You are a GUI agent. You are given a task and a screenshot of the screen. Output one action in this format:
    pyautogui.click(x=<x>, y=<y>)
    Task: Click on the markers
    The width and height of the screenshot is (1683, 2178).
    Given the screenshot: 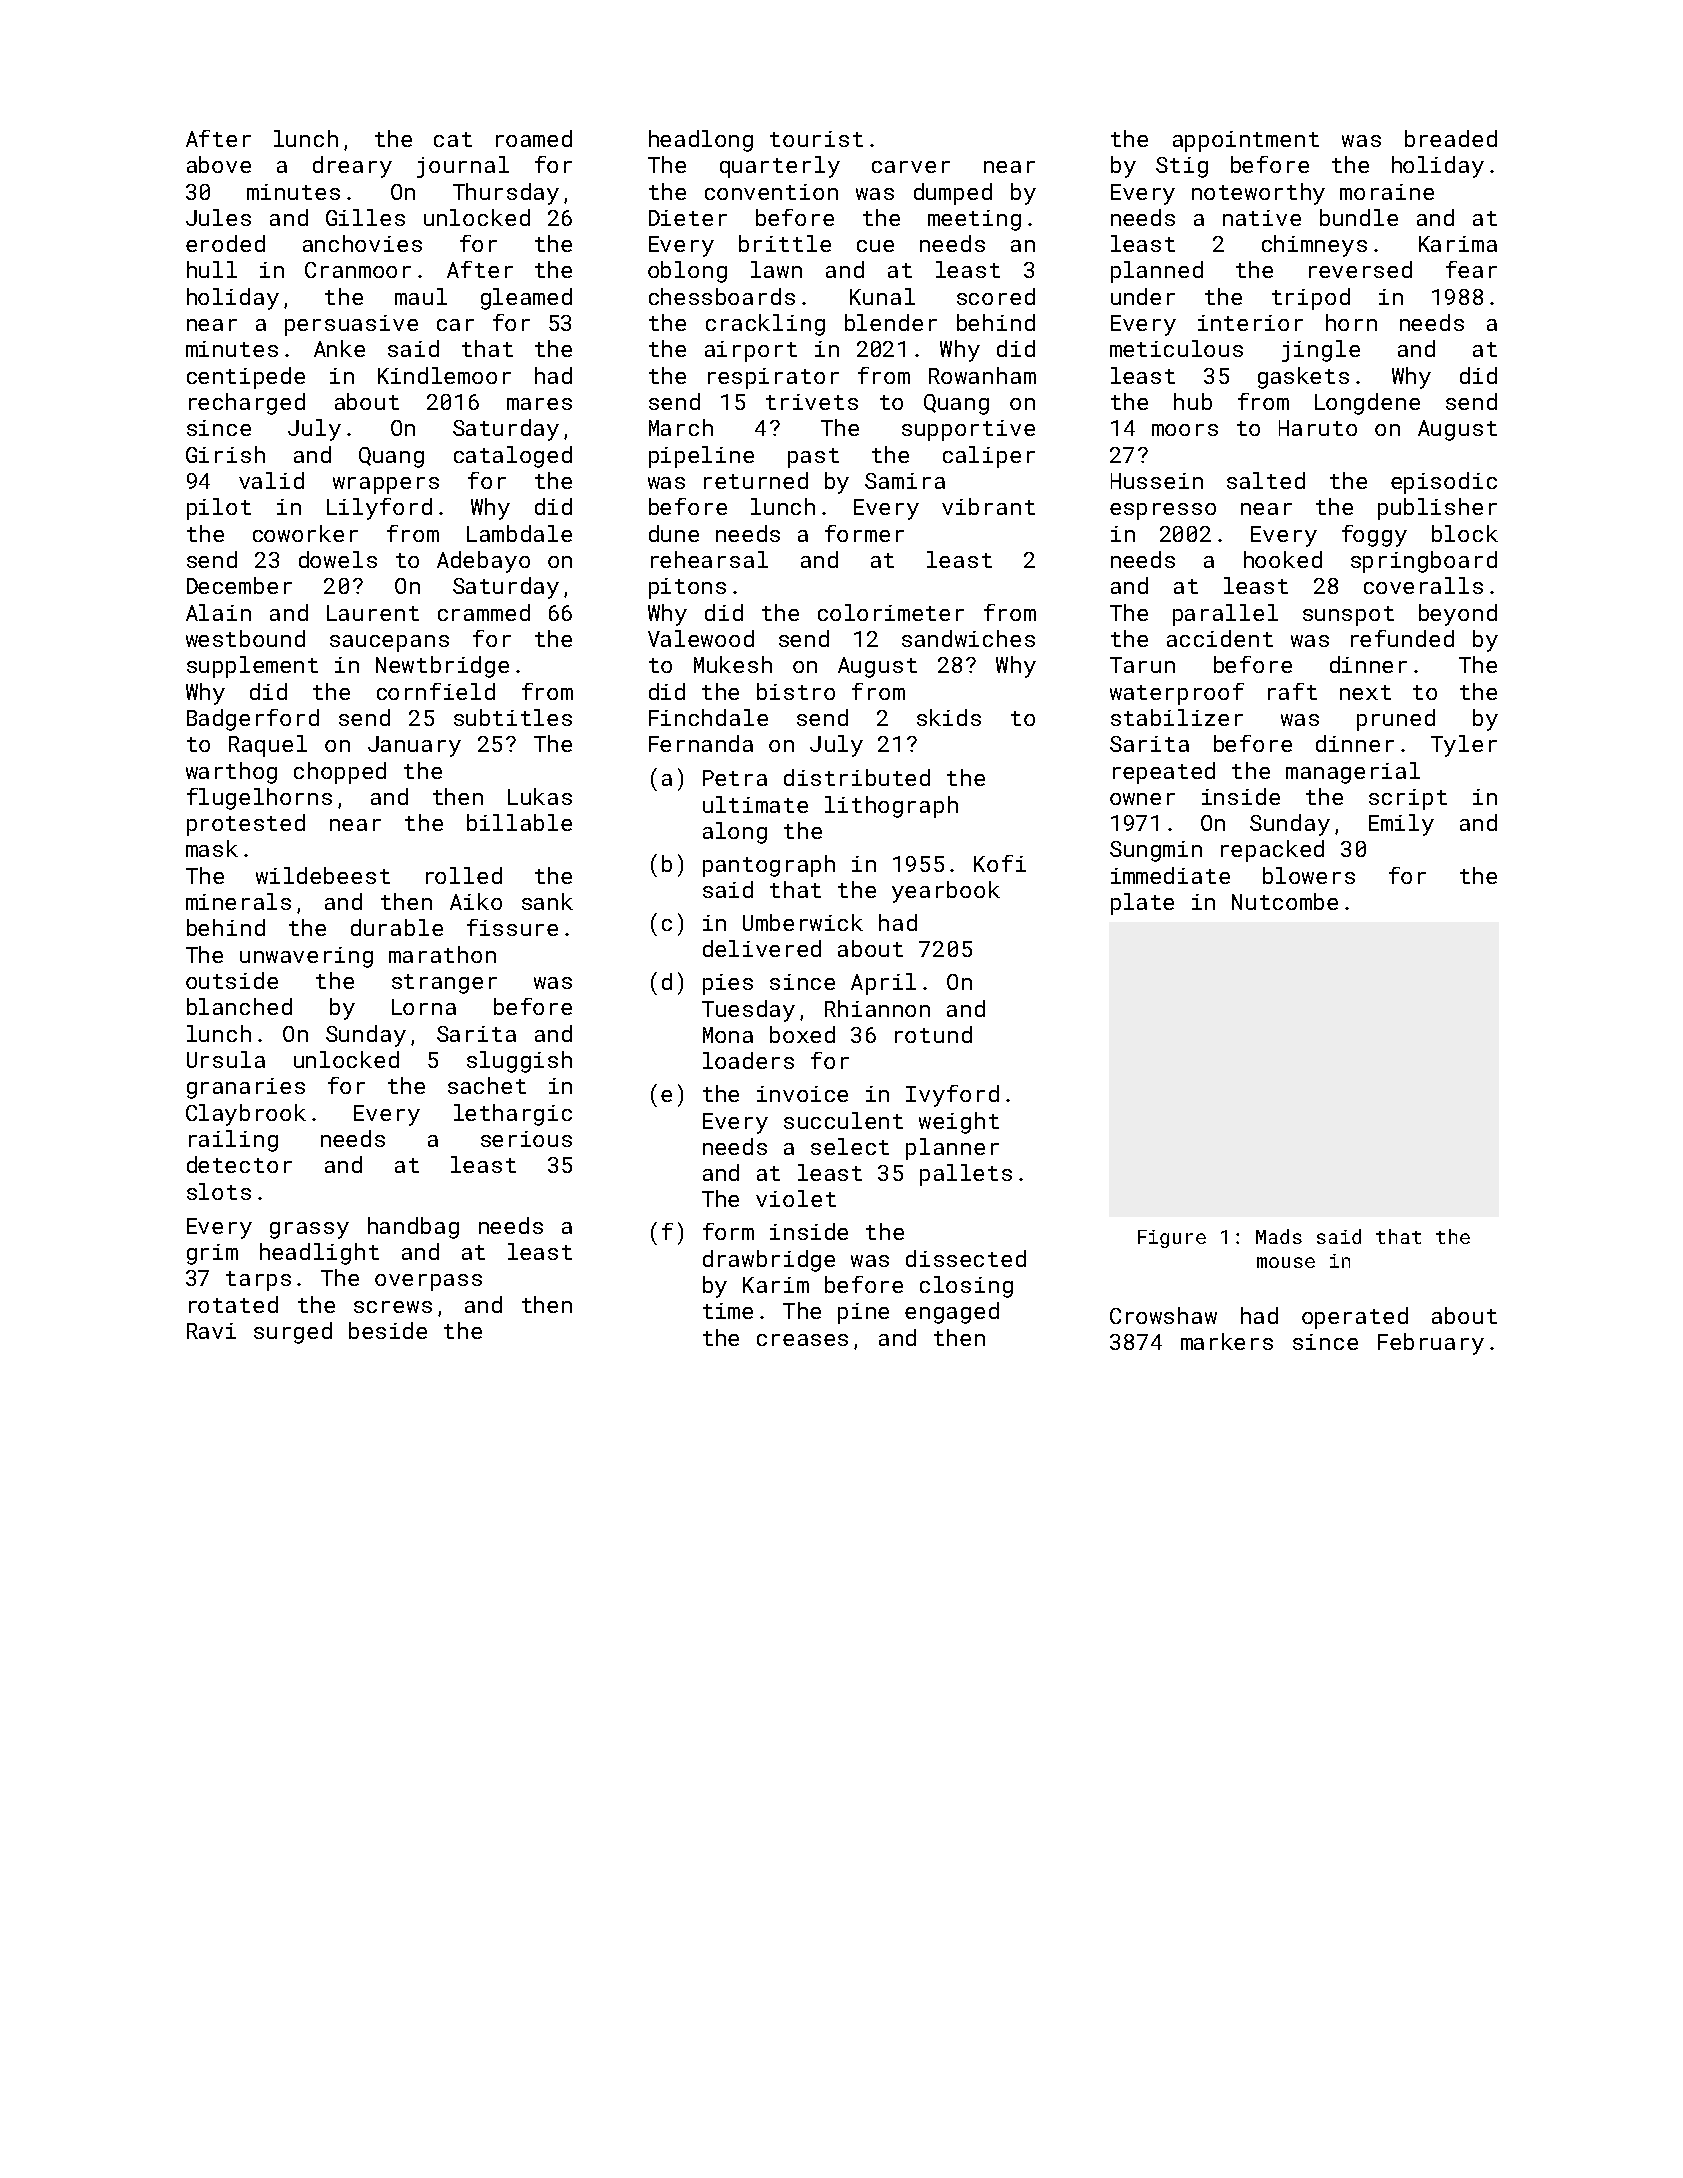 What is the action you would take?
    pyautogui.click(x=1227, y=1341)
